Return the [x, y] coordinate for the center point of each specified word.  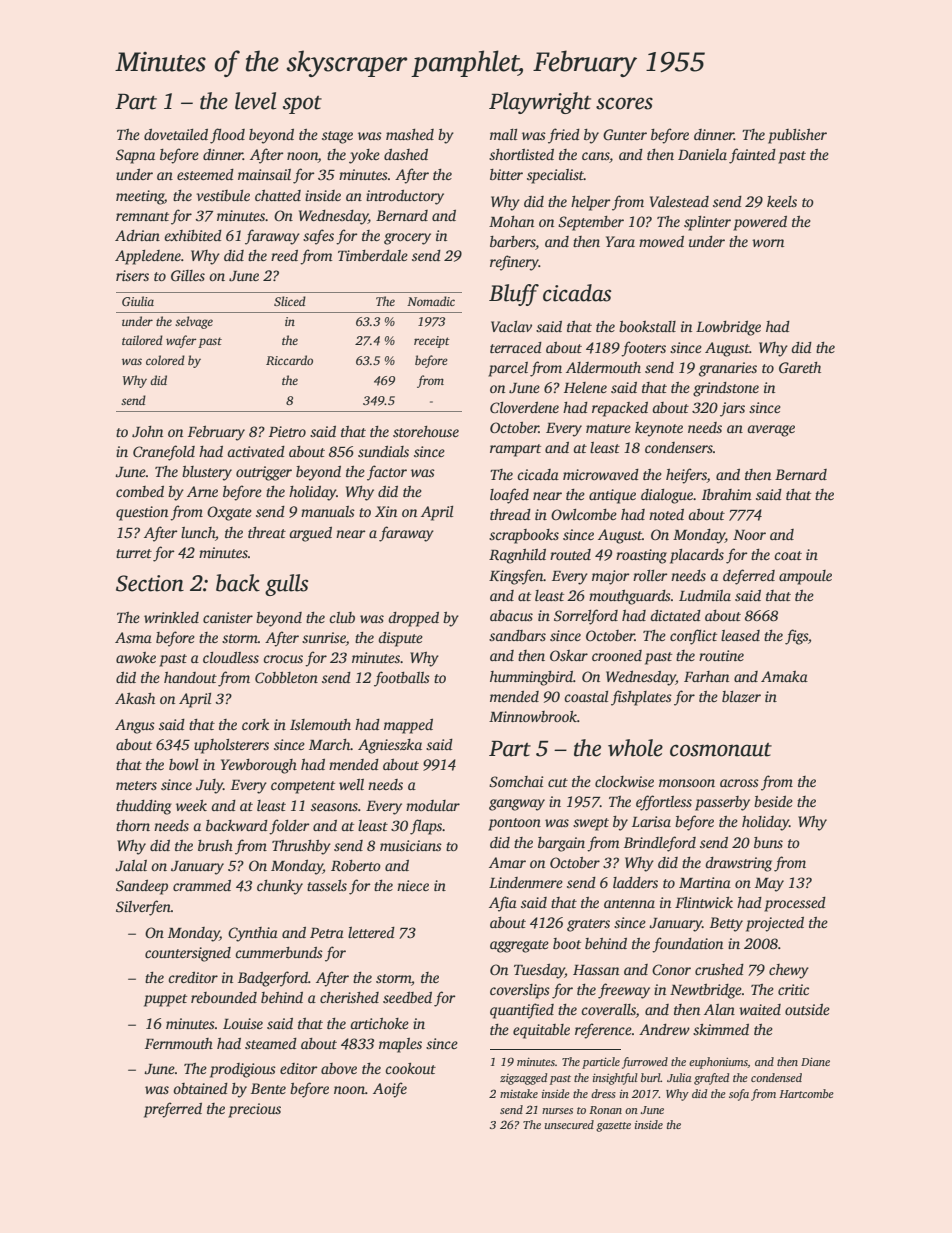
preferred [173, 1110]
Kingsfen [516, 577]
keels [782, 201]
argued [310, 534]
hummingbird [531, 678]
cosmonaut [721, 750]
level [255, 101]
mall [503, 134]
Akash [135, 698]
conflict [693, 637]
